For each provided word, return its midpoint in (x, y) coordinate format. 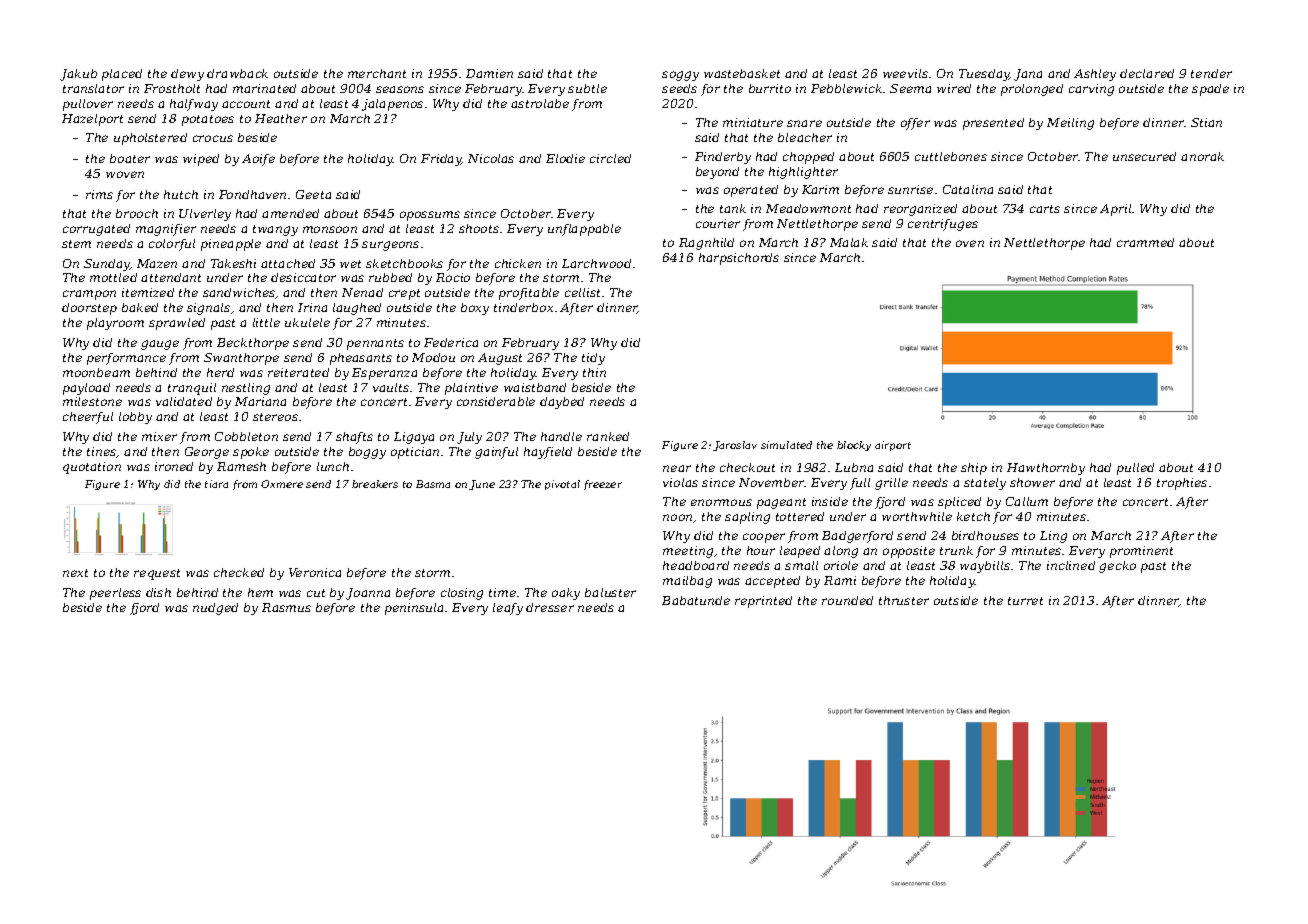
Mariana (260, 401)
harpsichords (739, 259)
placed (122, 75)
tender (1211, 73)
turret (1025, 601)
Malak (849, 242)
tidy (593, 359)
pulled (1135, 469)
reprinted (763, 602)
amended (290, 213)
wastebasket (742, 73)
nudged (215, 609)
